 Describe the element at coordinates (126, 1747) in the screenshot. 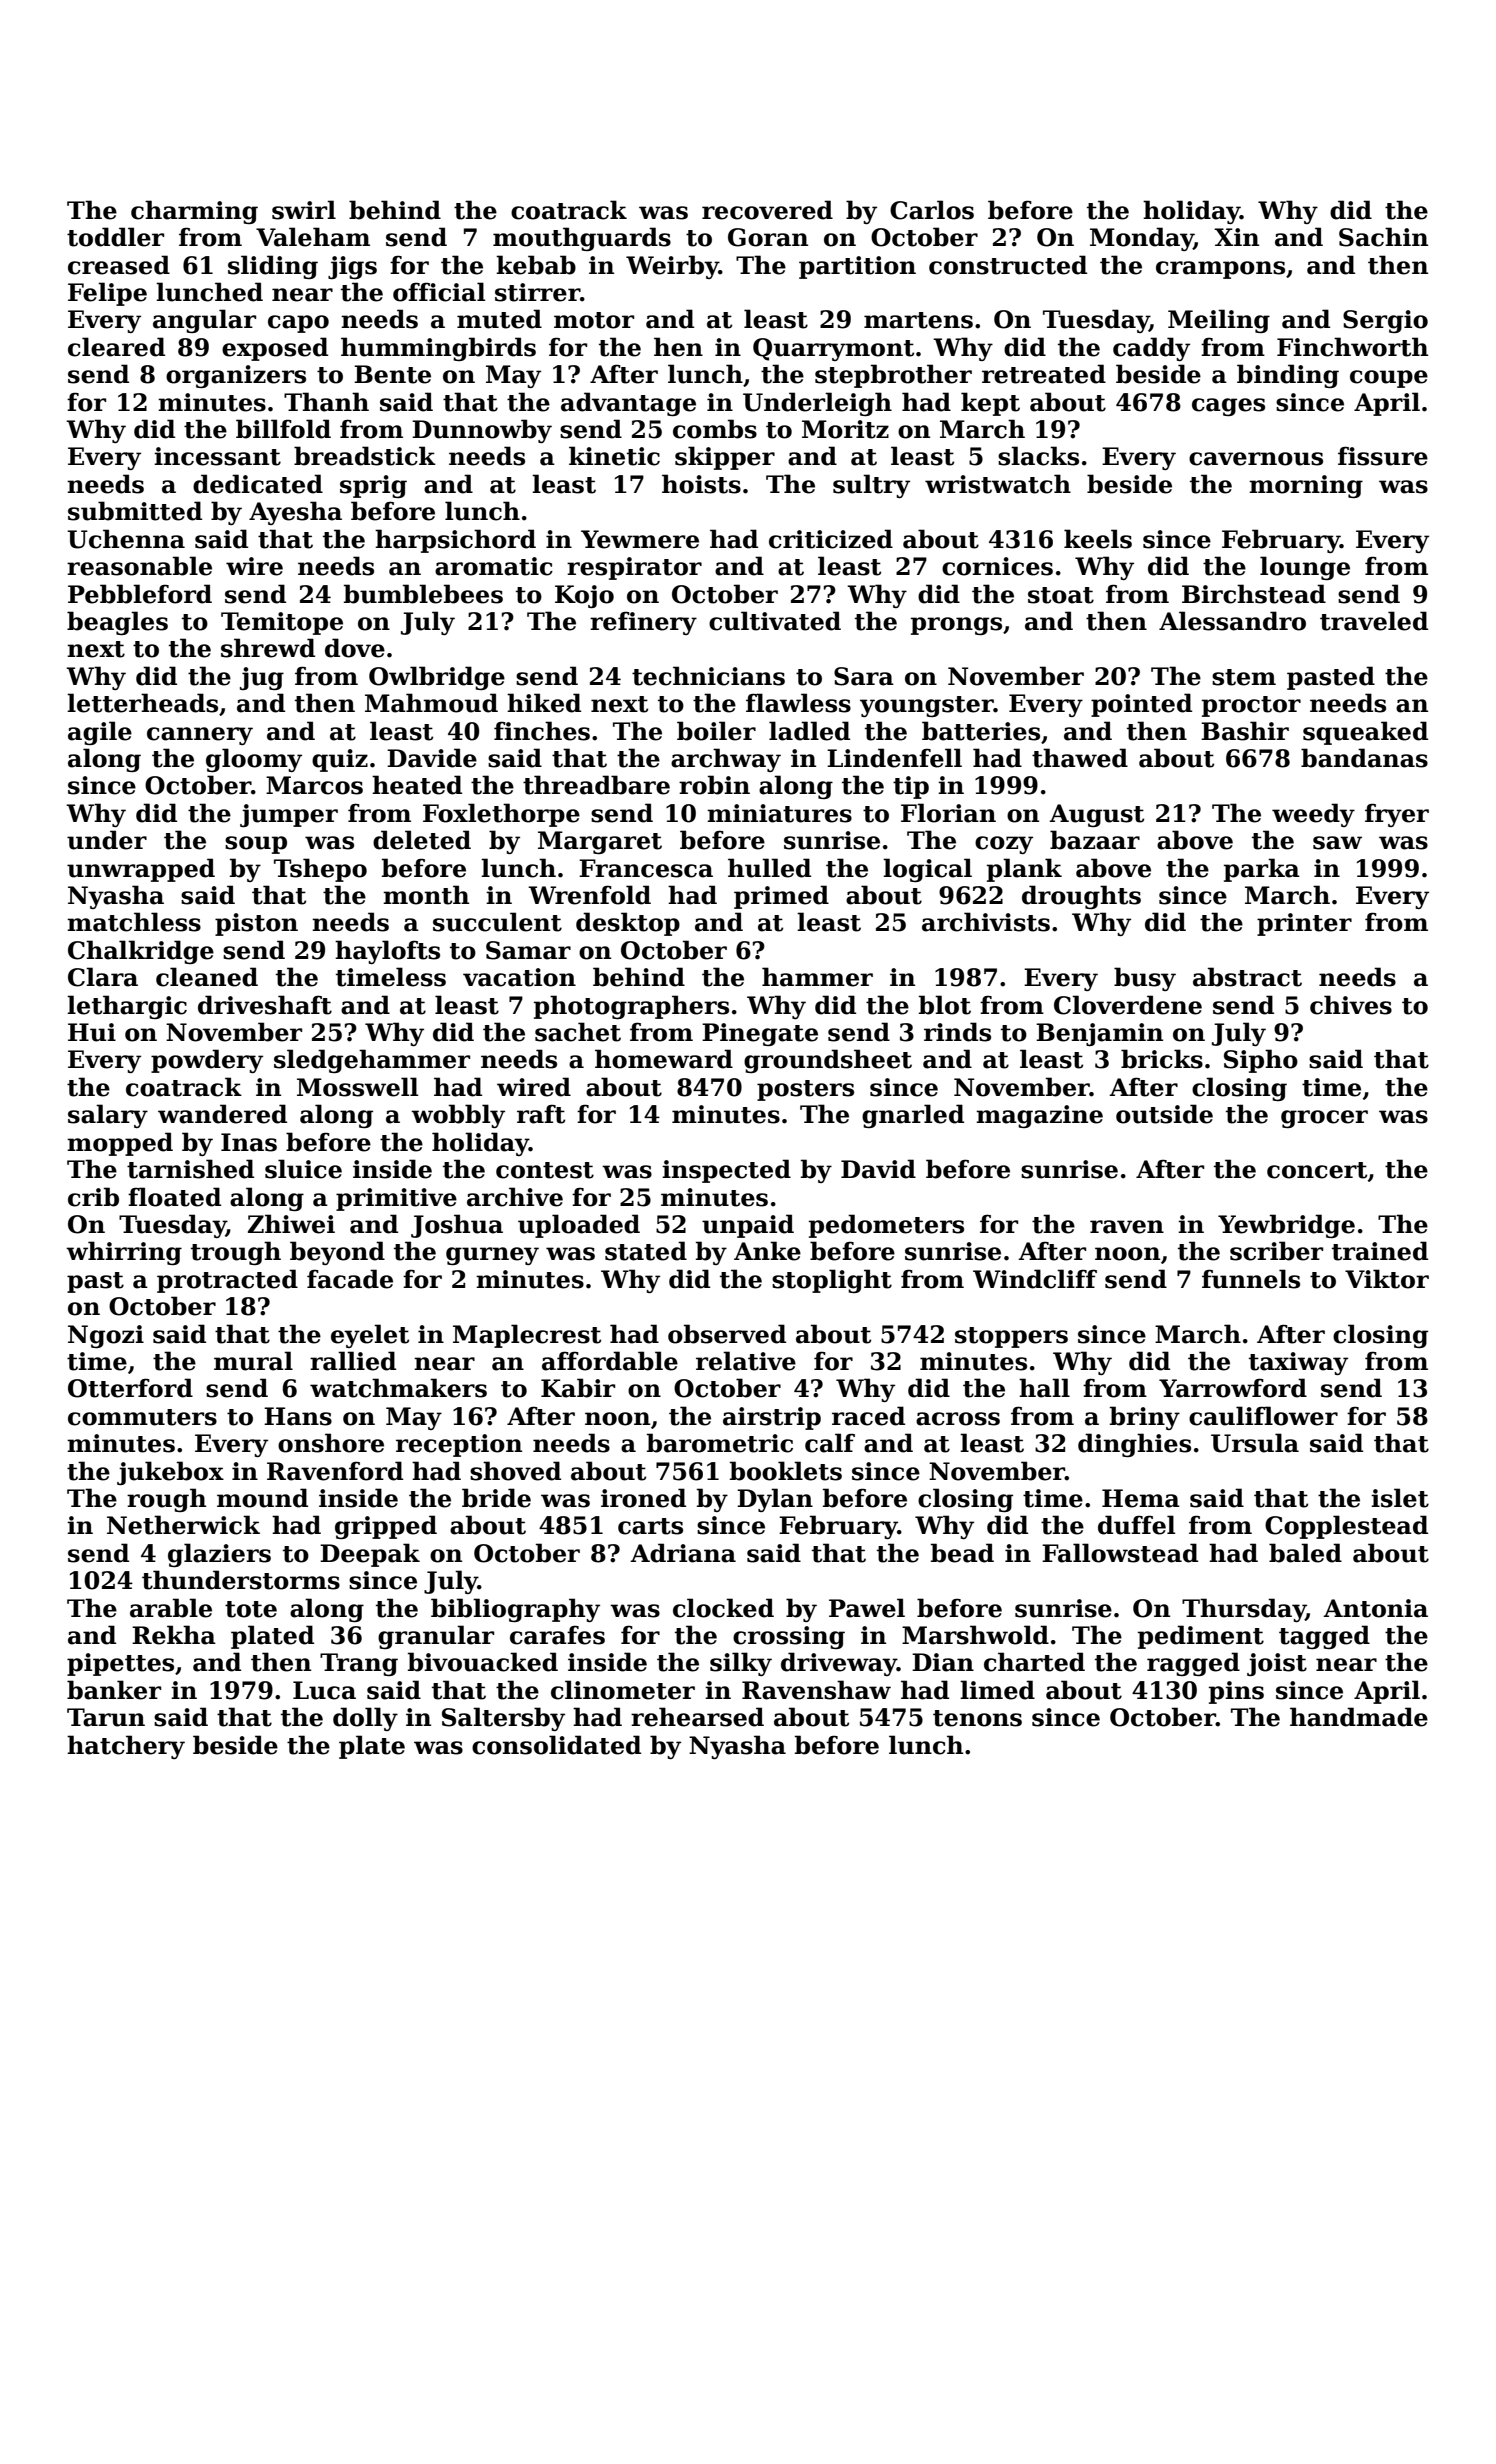

I see `hatchery` at that location.
